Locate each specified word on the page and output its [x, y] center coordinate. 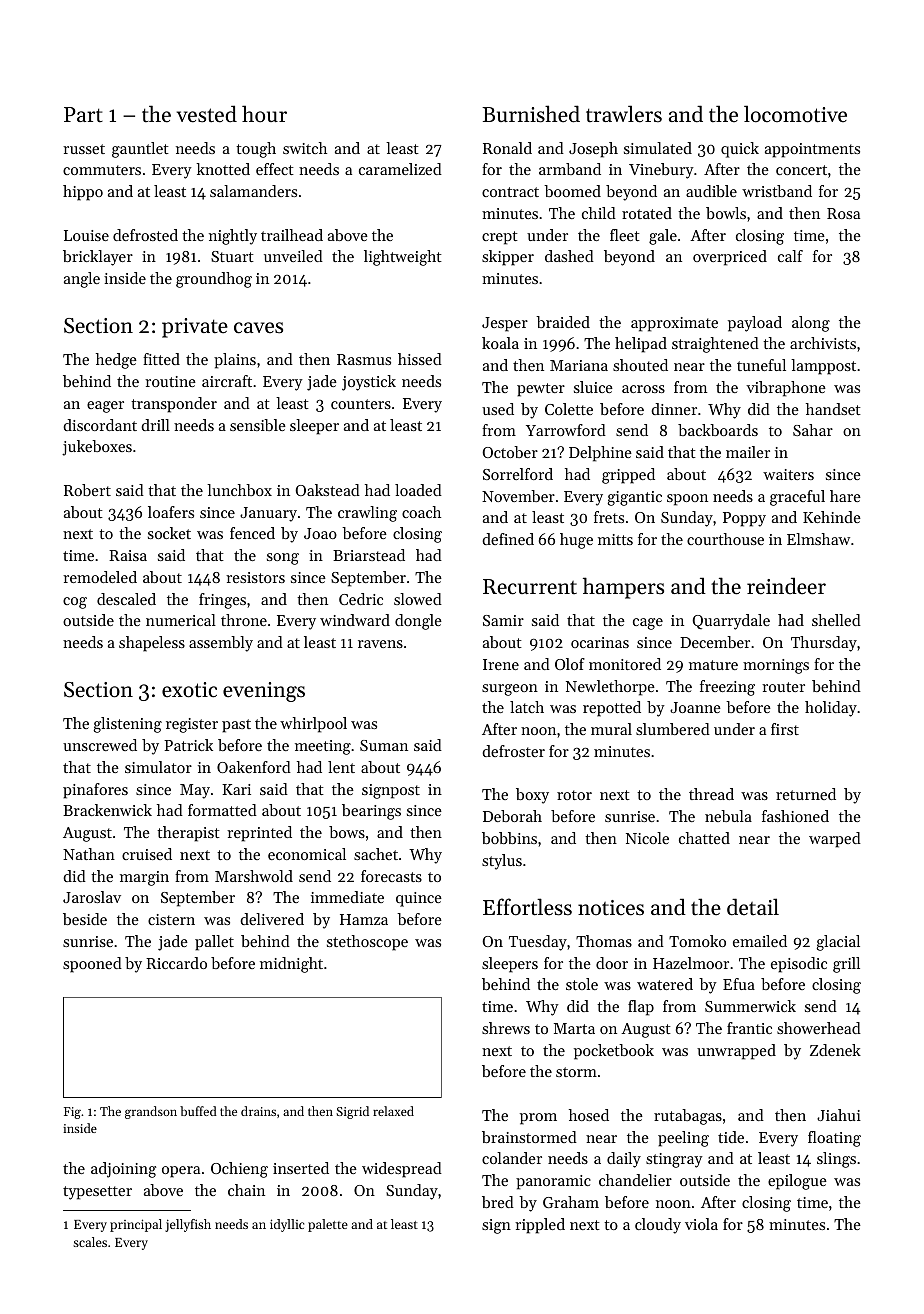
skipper [508, 258]
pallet [214, 943]
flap [641, 1008]
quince [419, 899]
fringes [222, 601]
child [599, 213]
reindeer [786, 586]
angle [82, 280]
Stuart [232, 256]
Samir [503, 620]
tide [731, 1137]
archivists [823, 343]
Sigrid [352, 1112]
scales [90, 1242]
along [811, 324]
